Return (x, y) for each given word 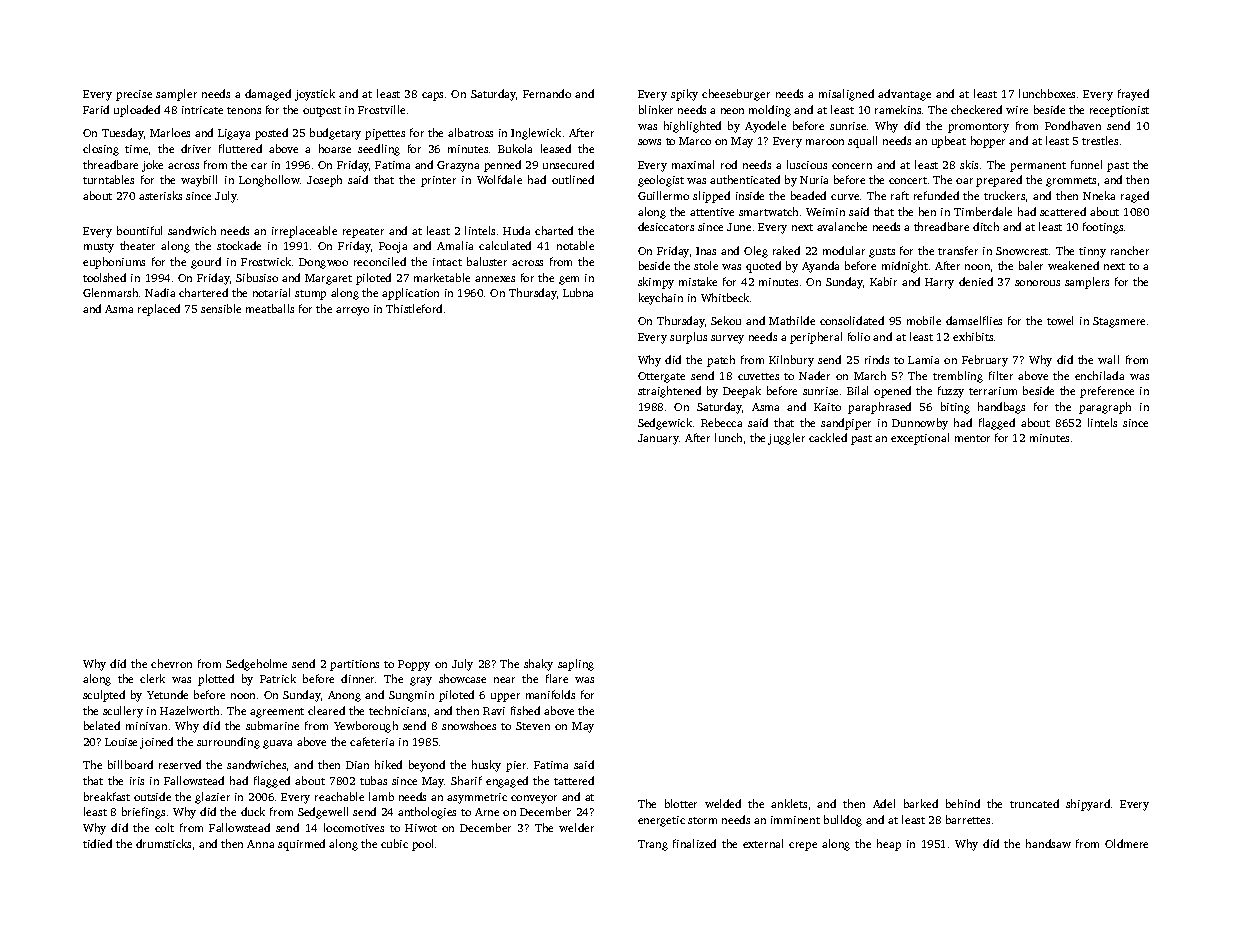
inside (750, 195)
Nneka (1099, 195)
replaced (159, 310)
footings (1103, 228)
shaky (538, 665)
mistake (698, 281)
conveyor (534, 799)
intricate (202, 110)
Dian (357, 765)
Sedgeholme (256, 665)
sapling (576, 665)
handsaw (1048, 843)
